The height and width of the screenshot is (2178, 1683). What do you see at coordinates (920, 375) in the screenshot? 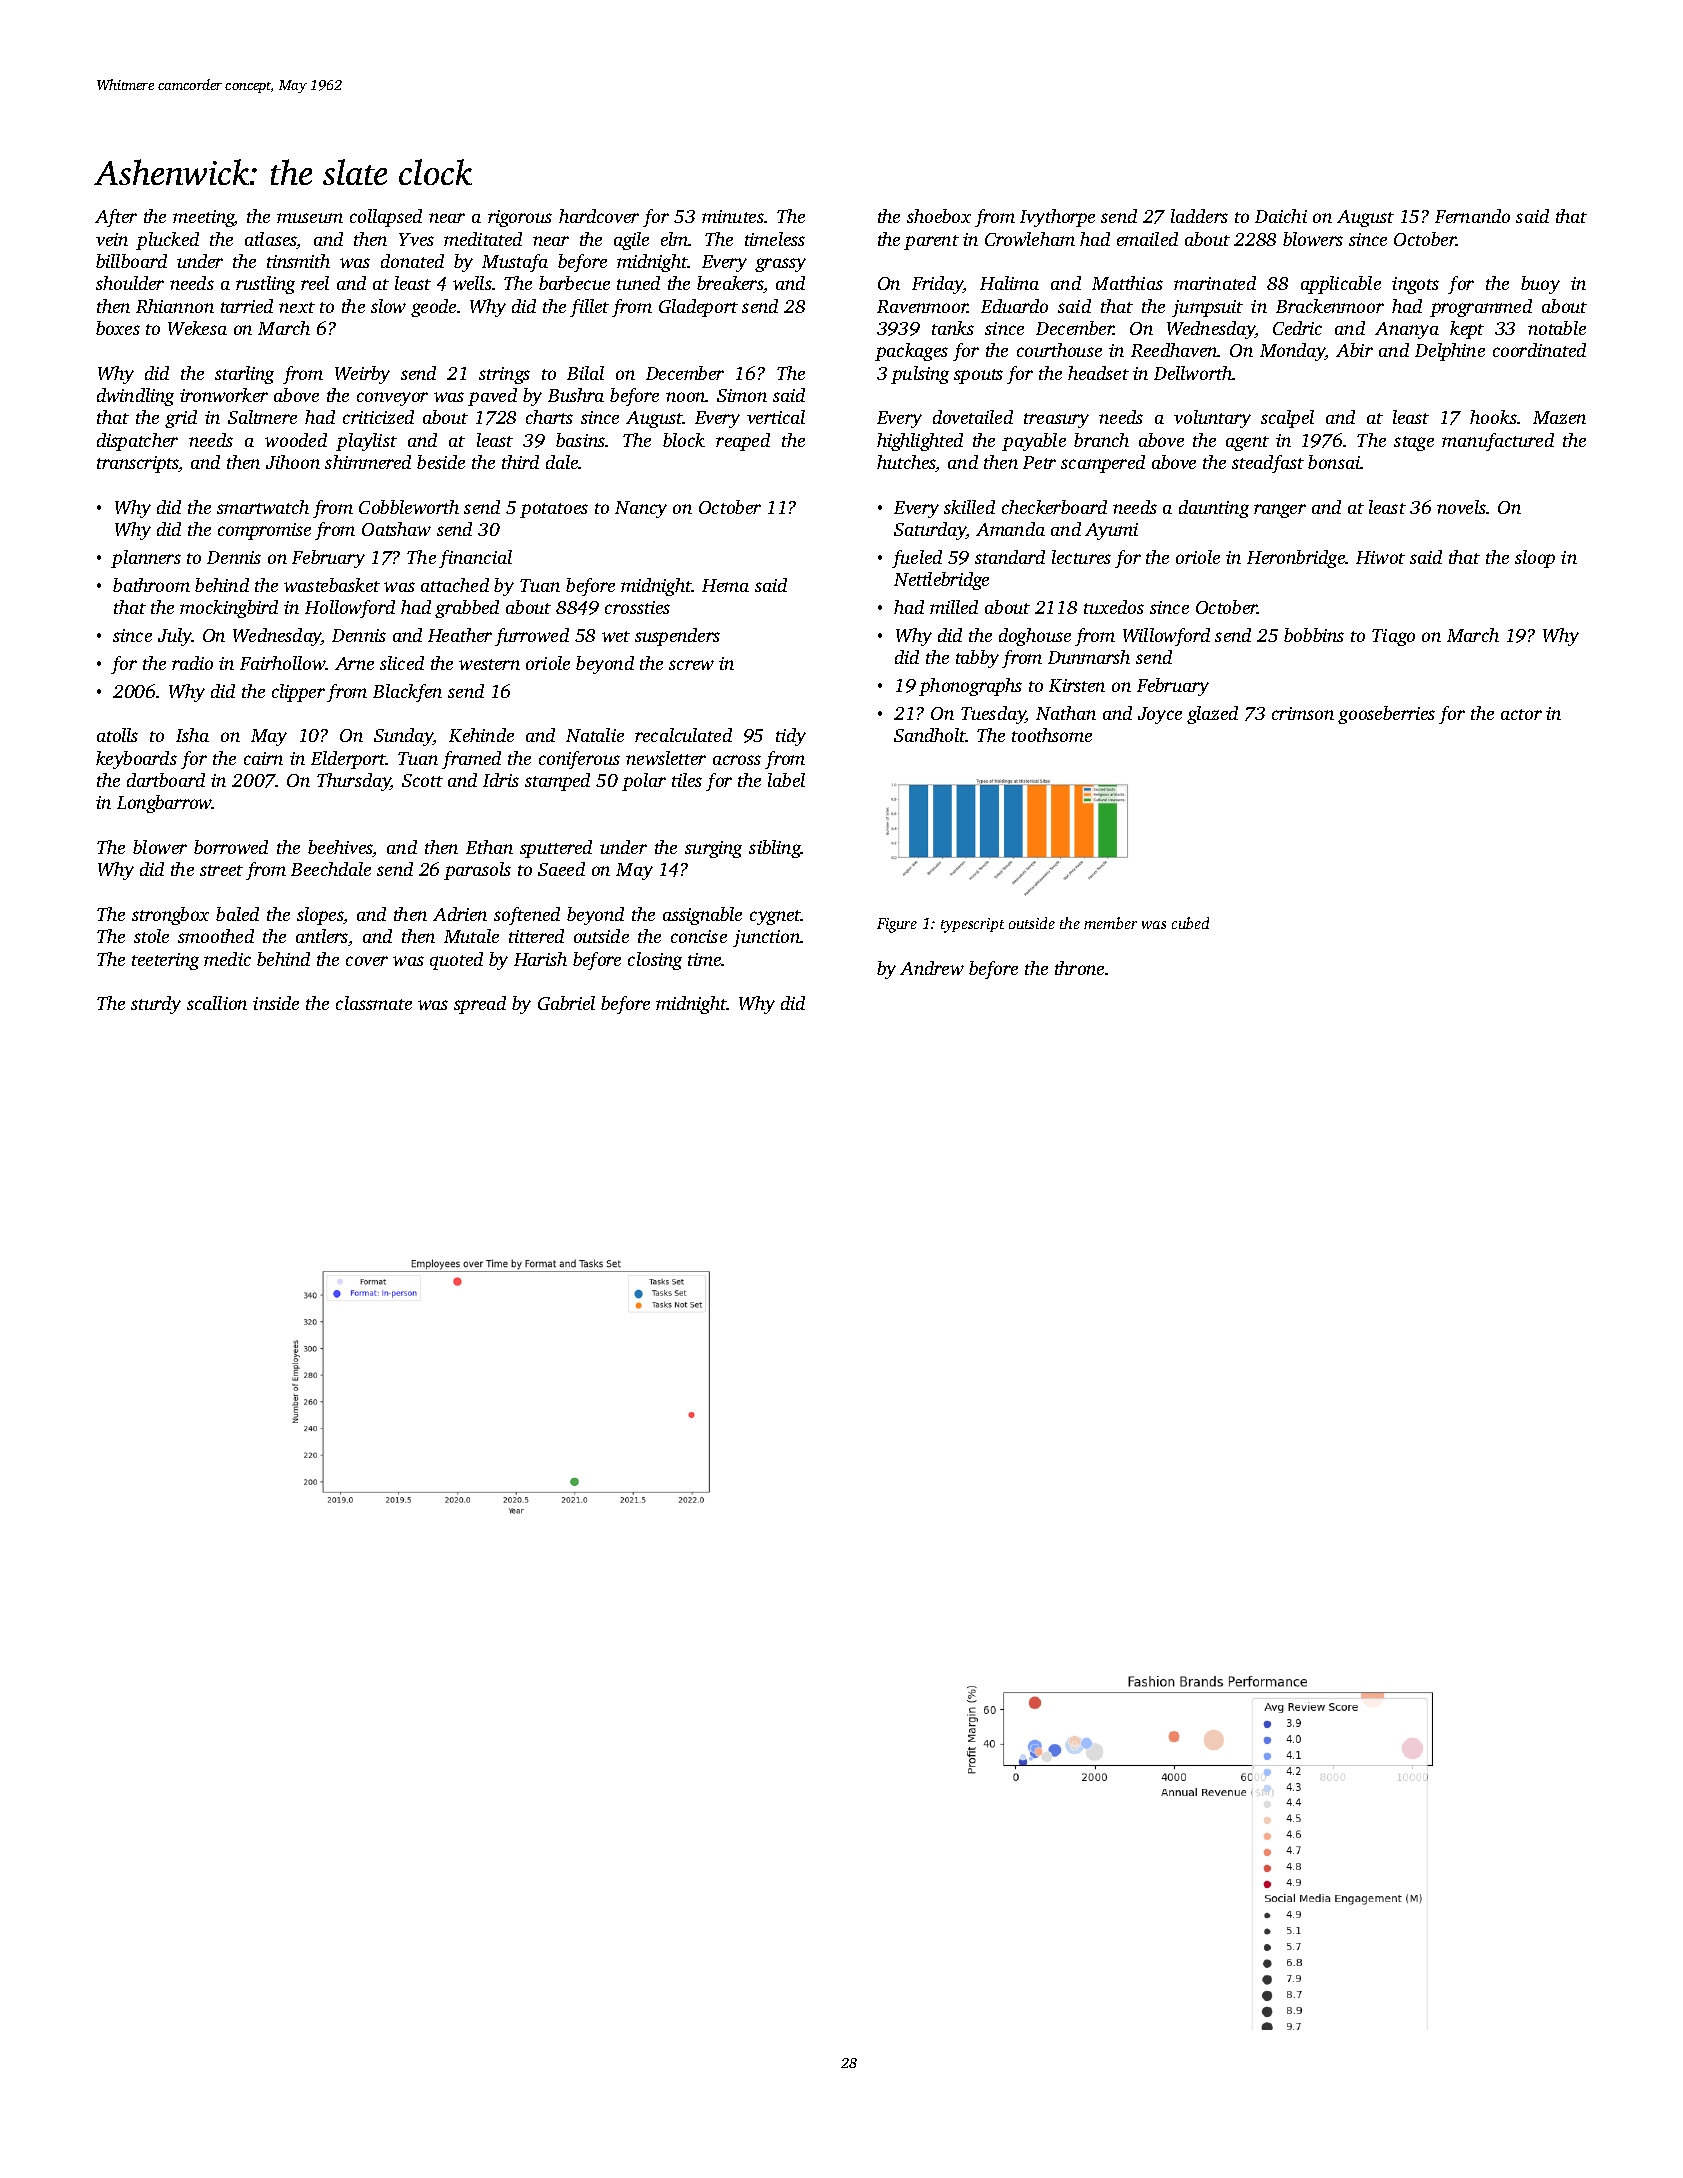
I see `pulsing` at bounding box center [920, 375].
